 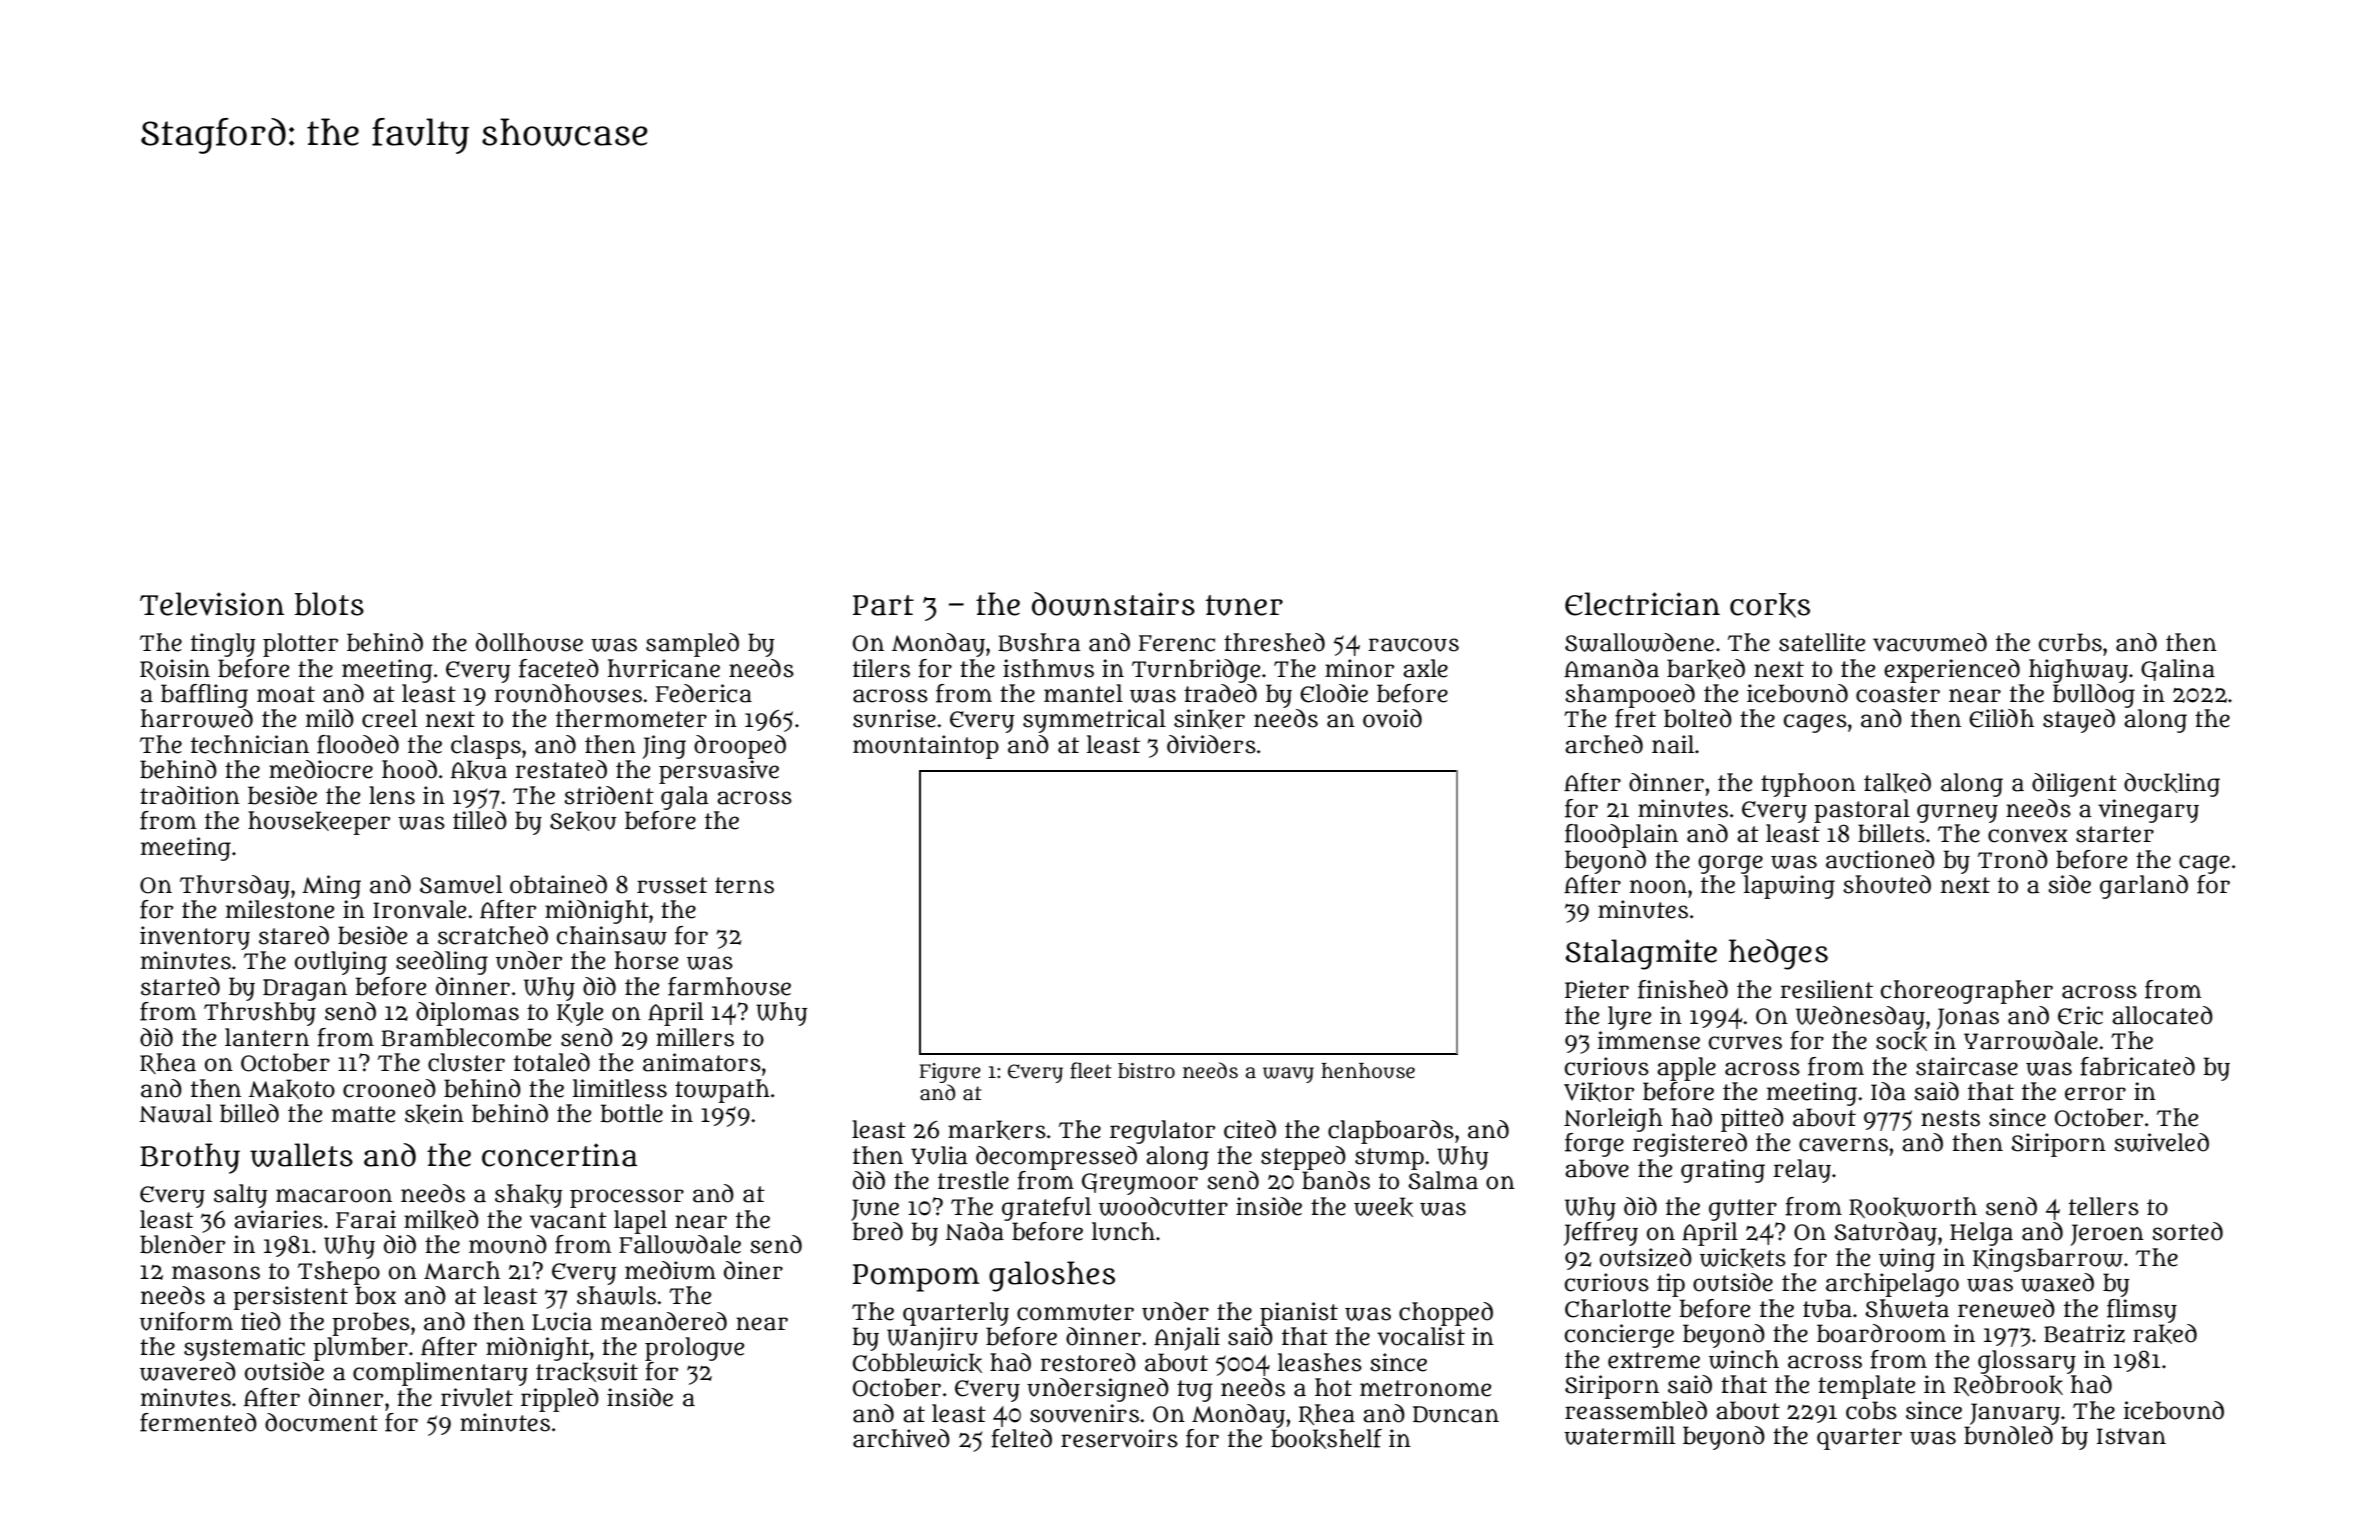 I want to click on felted, so click(x=1021, y=1438).
